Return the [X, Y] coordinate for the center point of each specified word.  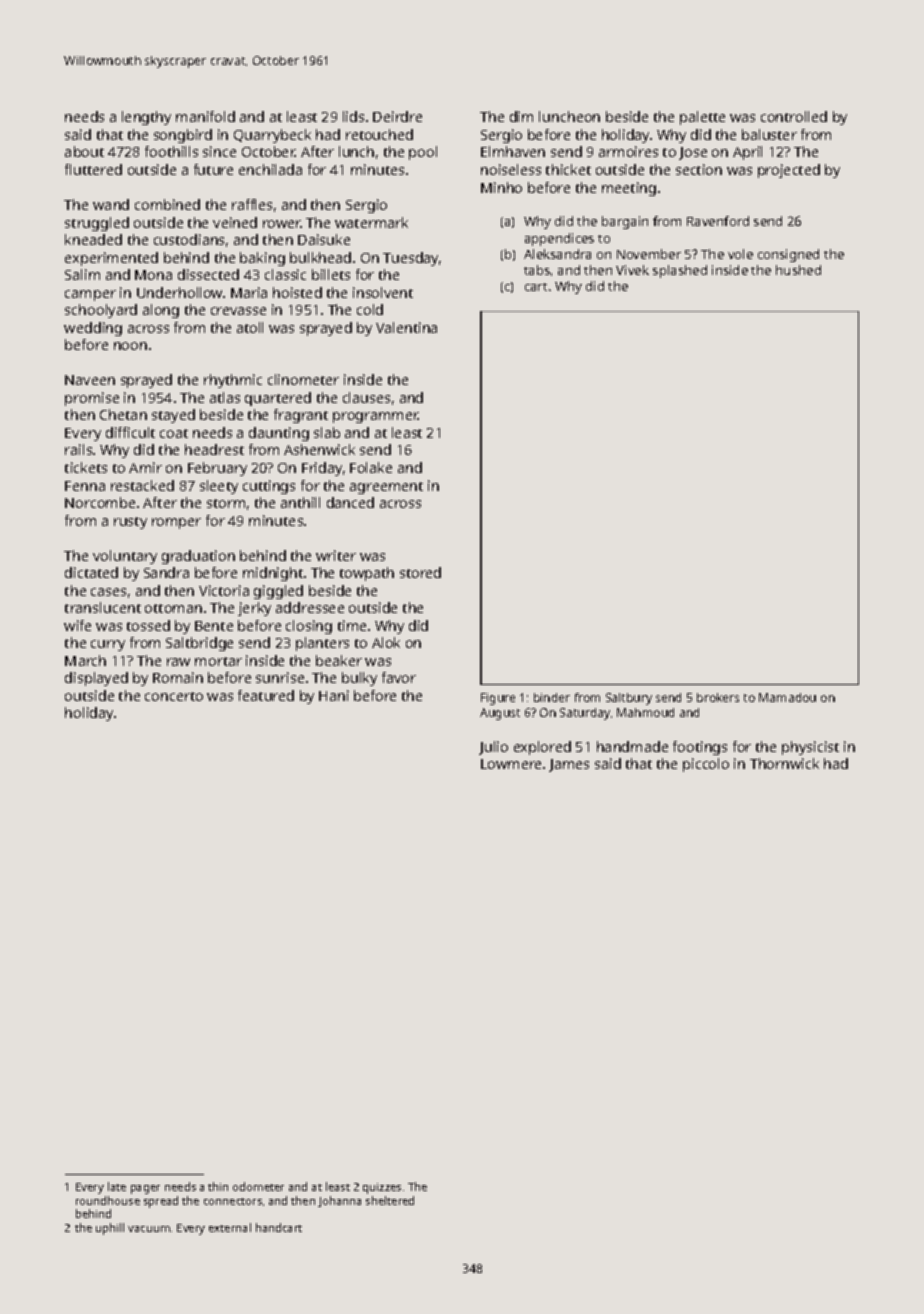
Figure [498, 699]
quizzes [382, 1188]
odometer [258, 1186]
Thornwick [784, 763]
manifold [205, 116]
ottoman [173, 608]
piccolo [706, 765]
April [747, 153]
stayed [173, 416]
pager [145, 1189]
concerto [174, 696]
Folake [371, 467]
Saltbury [629, 699]
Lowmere [511, 764]
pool [423, 153]
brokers [718, 697]
